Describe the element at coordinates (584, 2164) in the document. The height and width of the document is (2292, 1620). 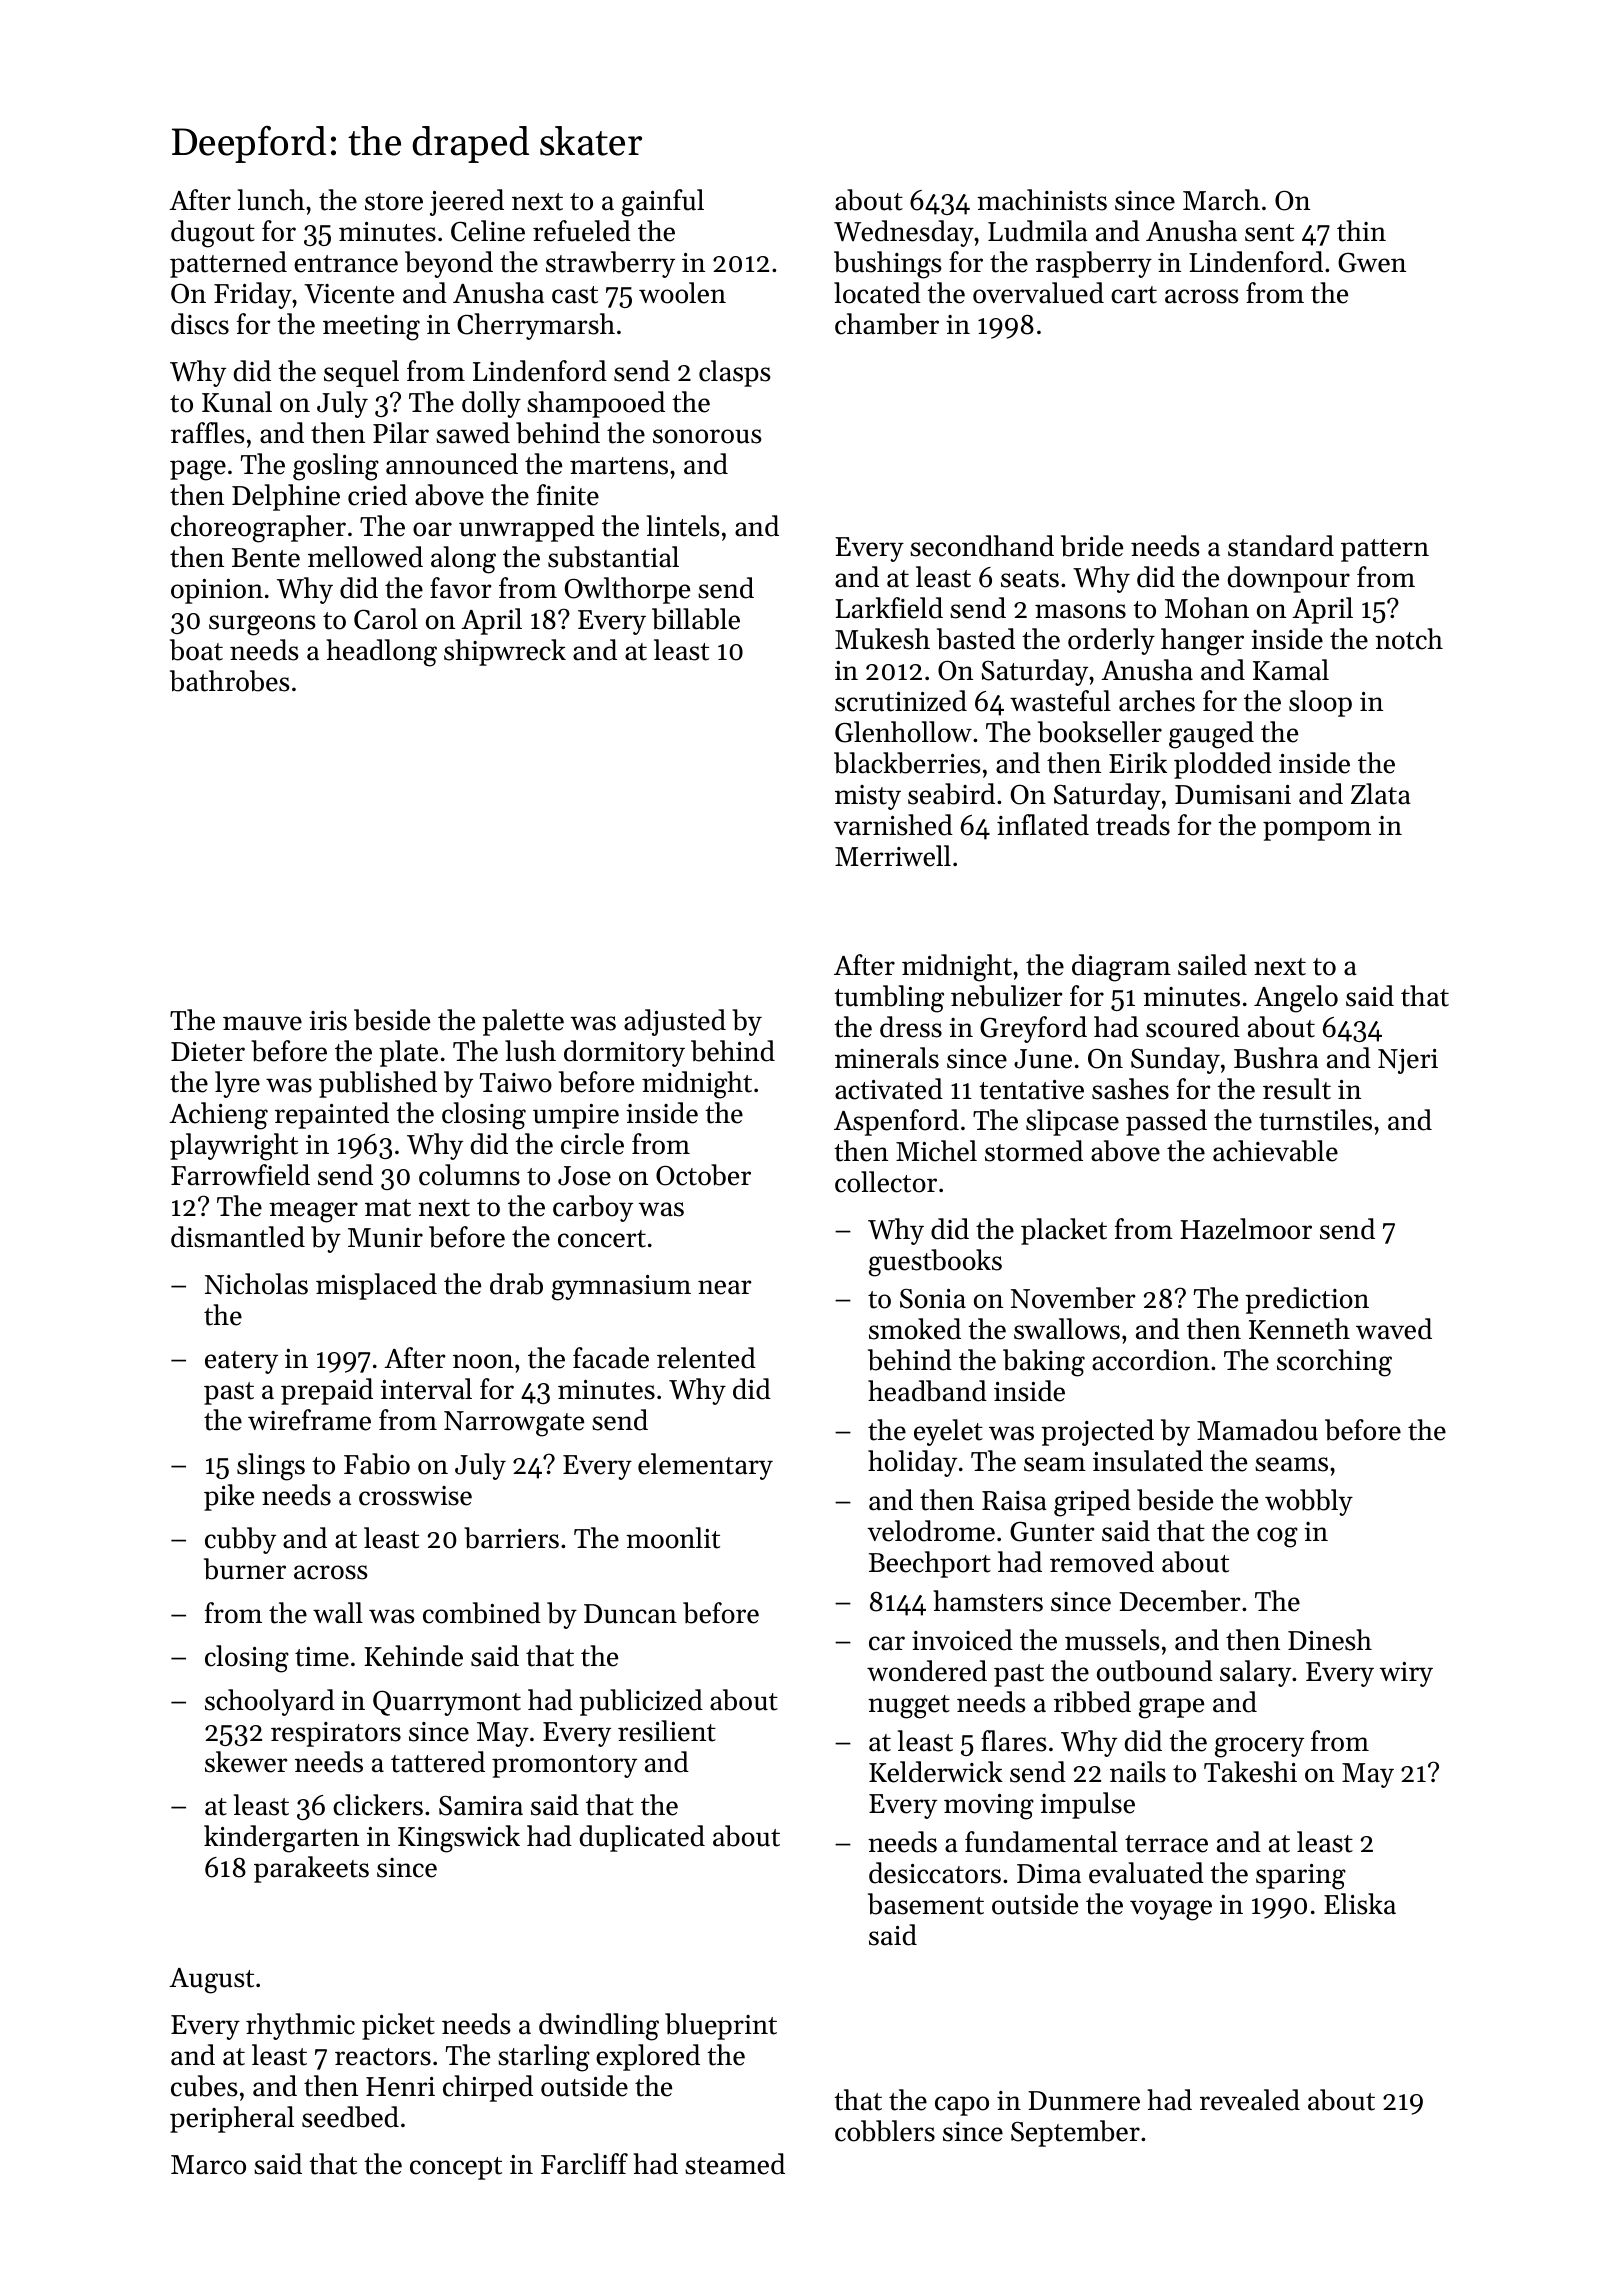
I see `Farcliff` at that location.
